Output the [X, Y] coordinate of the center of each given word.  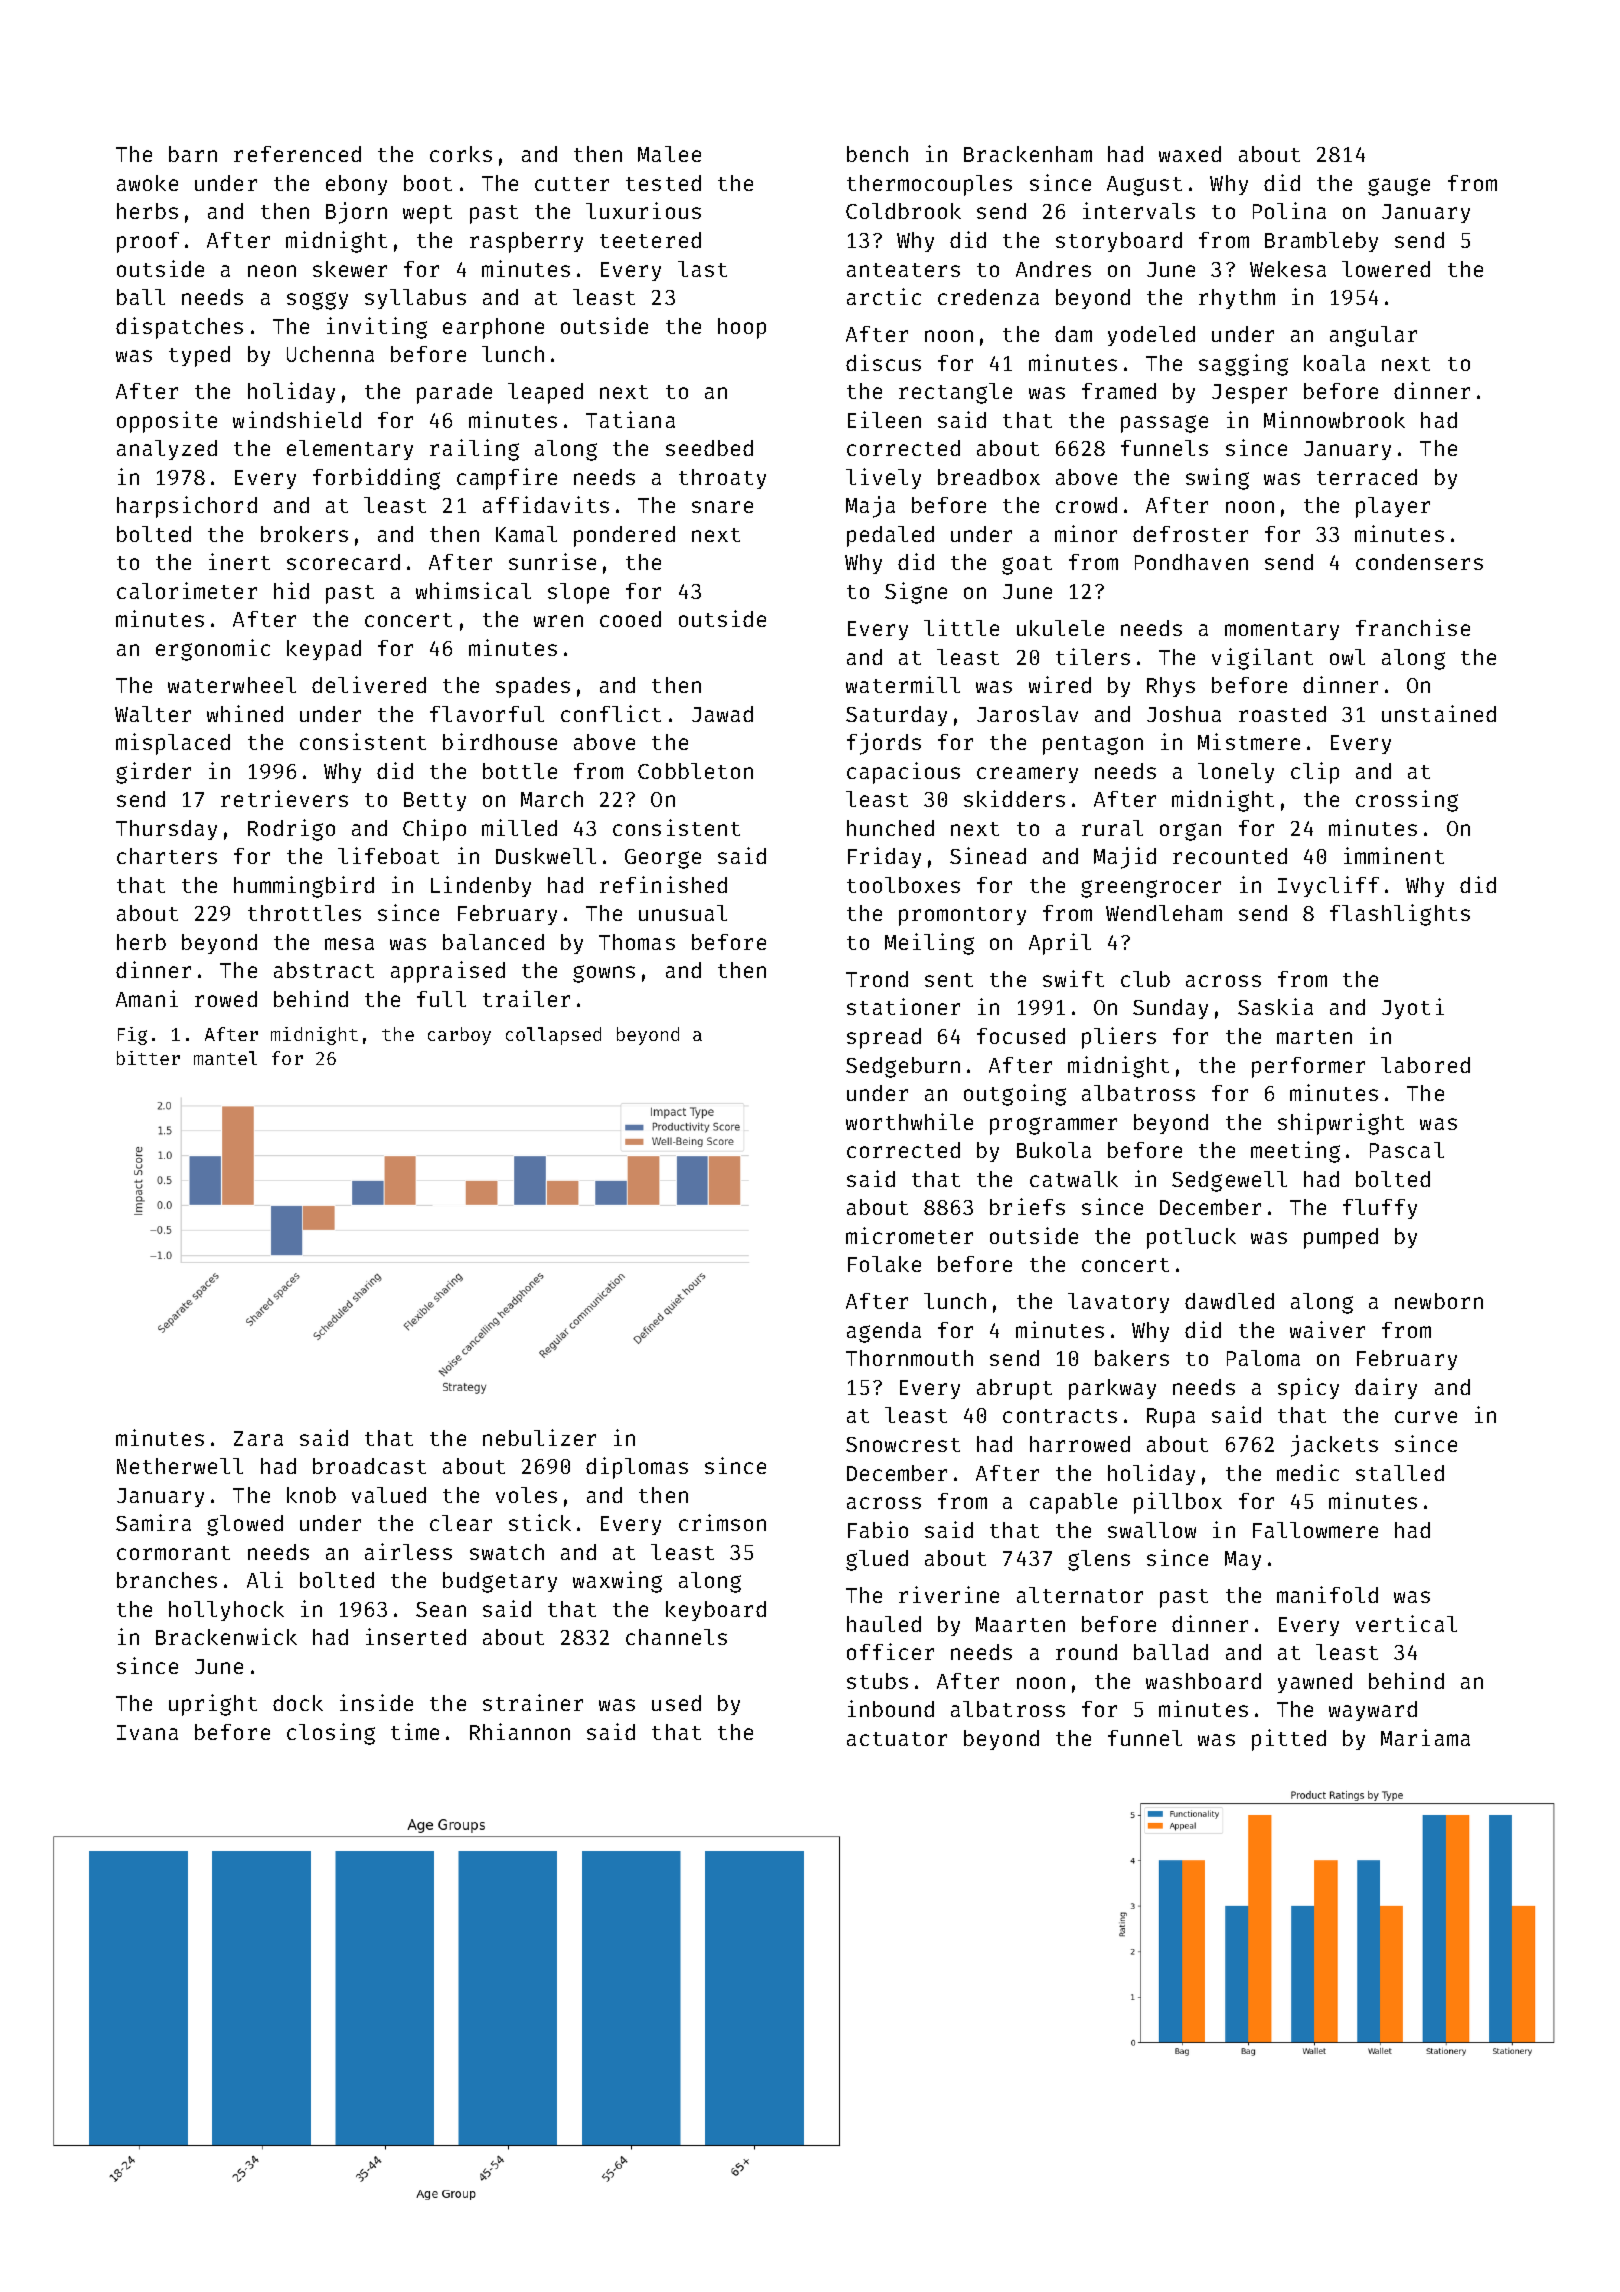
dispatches [179, 328]
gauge [1399, 187]
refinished [663, 884]
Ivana [147, 1732]
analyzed [167, 450]
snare [722, 507]
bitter [148, 1058]
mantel [225, 1058]
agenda [884, 1332]
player [1393, 507]
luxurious [643, 210]
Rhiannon [520, 1731]
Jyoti [1413, 1008]
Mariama [1425, 1737]
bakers [1132, 1358]
